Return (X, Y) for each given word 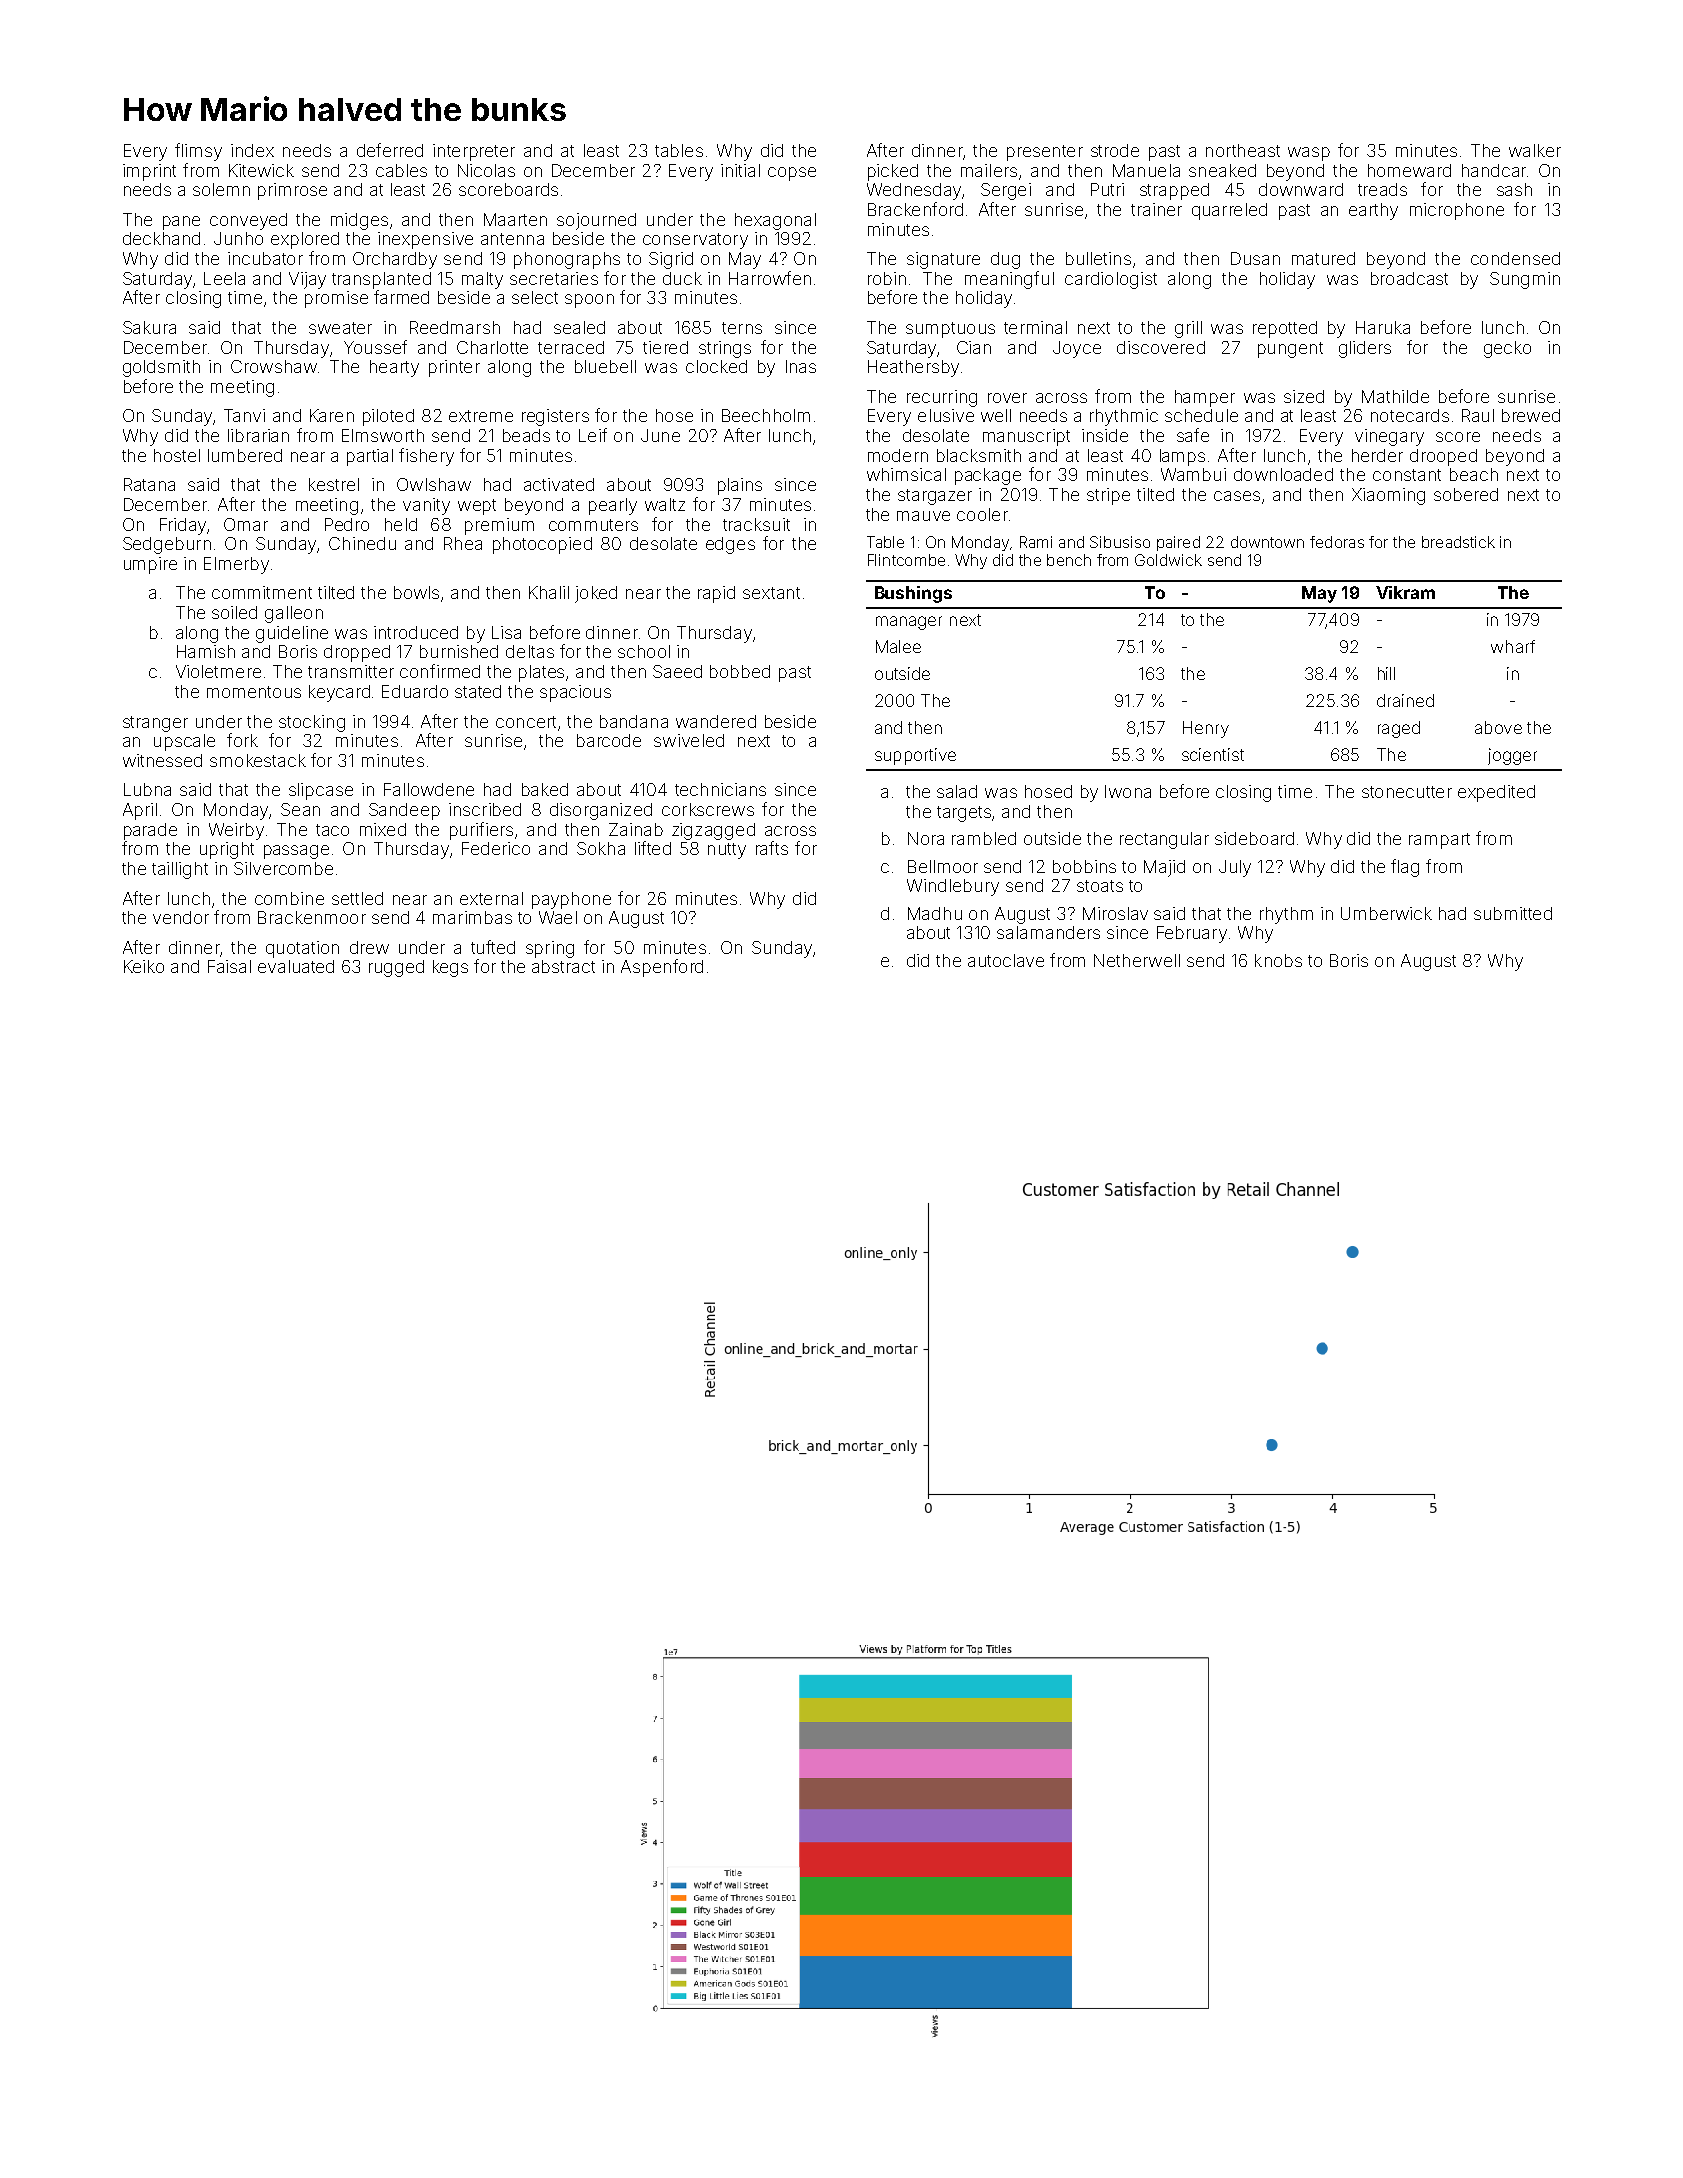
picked (893, 172)
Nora (926, 838)
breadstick (1458, 542)
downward (1301, 189)
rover (1007, 398)
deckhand (161, 238)
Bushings (913, 594)
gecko (1507, 349)
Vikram (1405, 592)
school (644, 651)
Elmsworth (383, 435)
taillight (180, 870)
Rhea (463, 543)
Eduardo (415, 691)
